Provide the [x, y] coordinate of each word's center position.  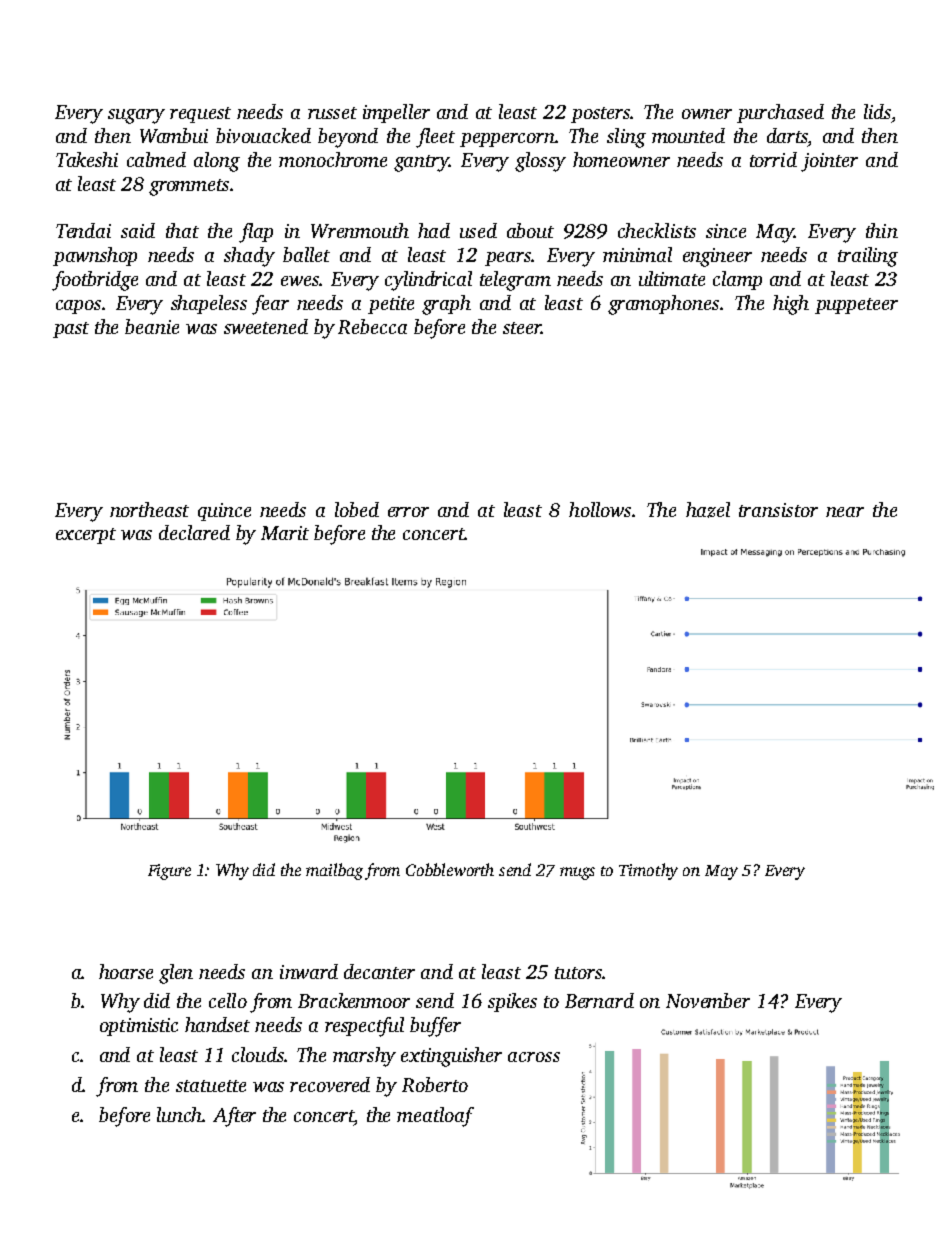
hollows [600, 509]
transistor [778, 510]
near [845, 512]
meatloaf [435, 1117]
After [234, 1117]
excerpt [86, 536]
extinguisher [451, 1057]
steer [522, 328]
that [182, 230]
